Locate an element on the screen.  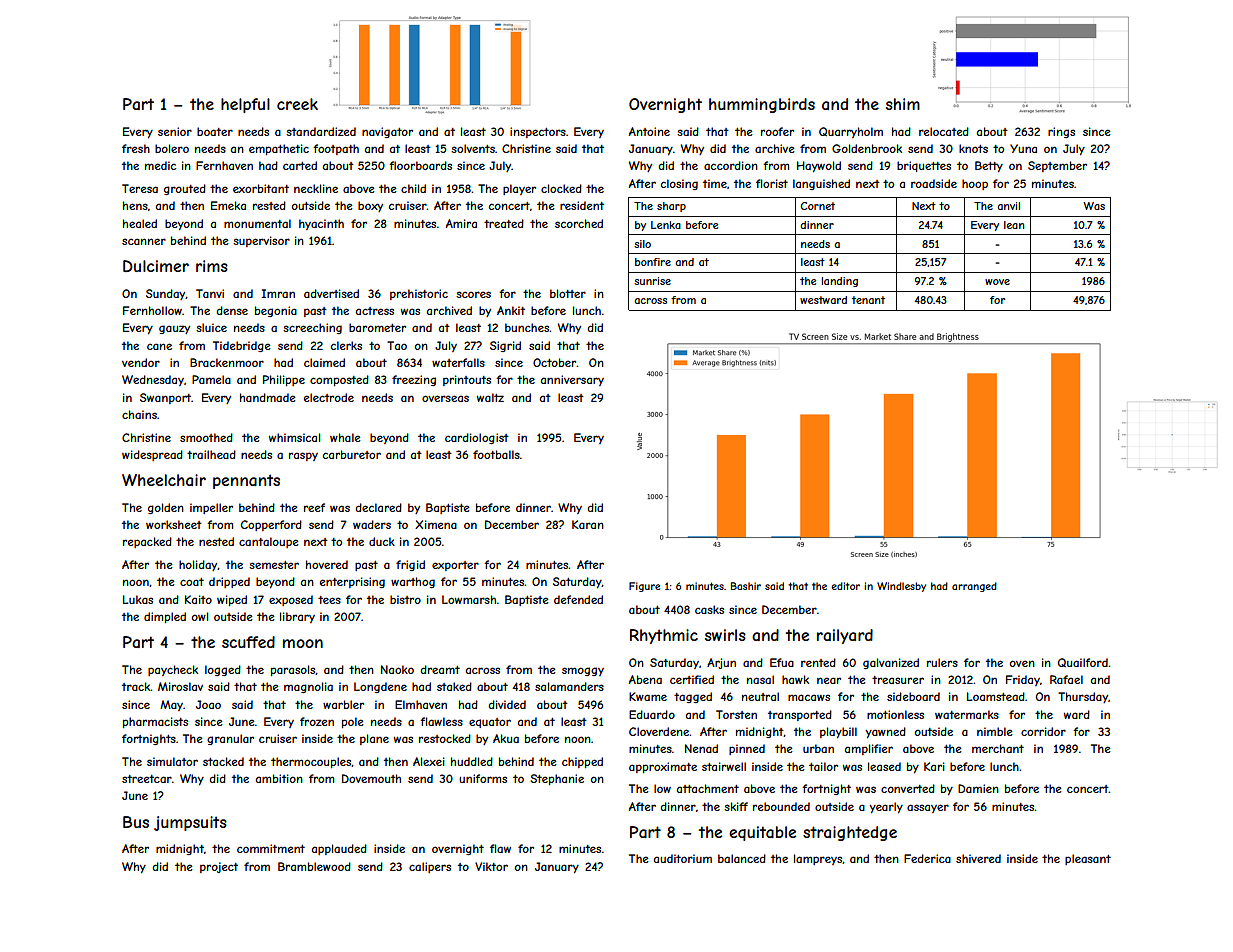
Bashir is located at coordinates (746, 586).
